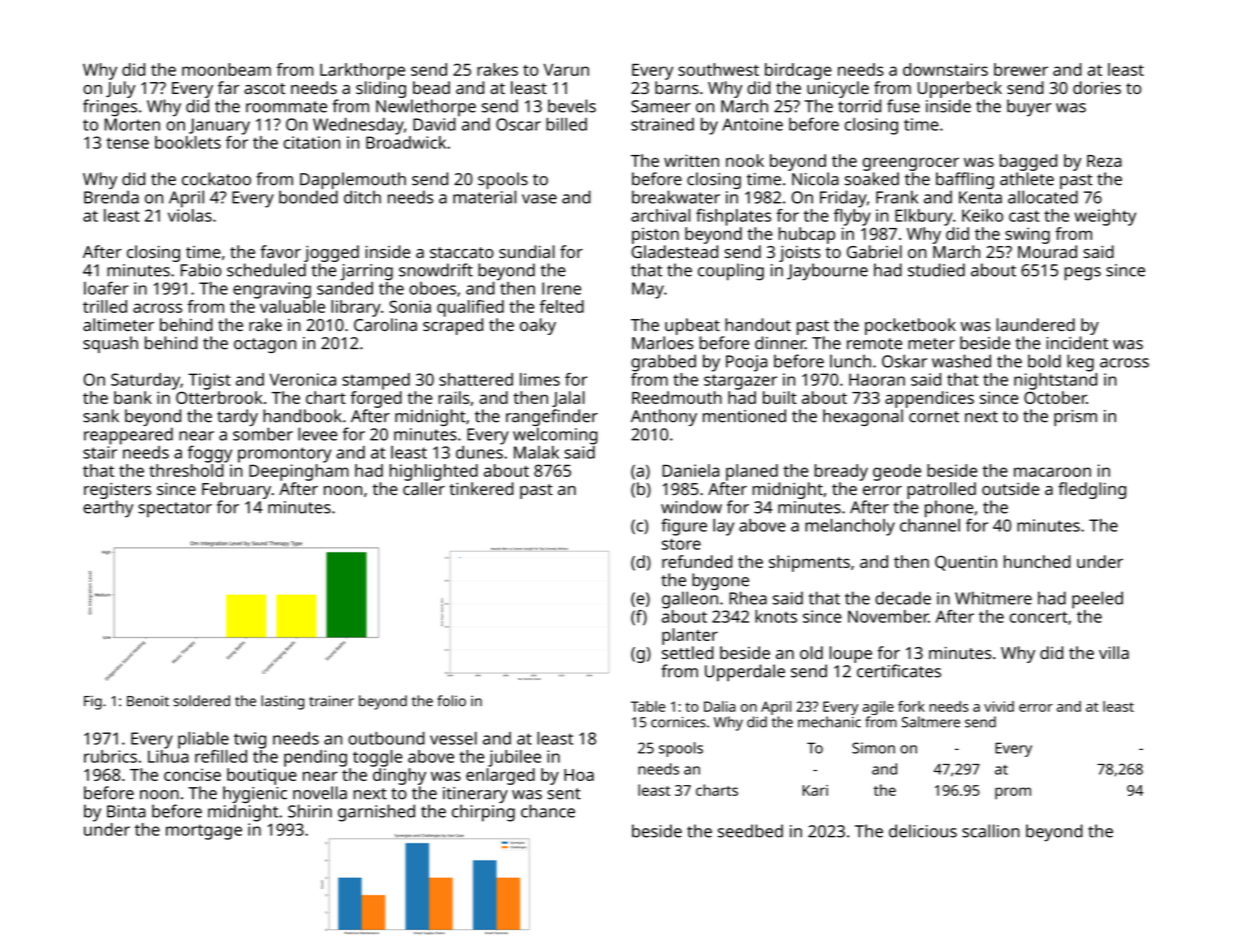  What do you see at coordinates (1037, 561) in the screenshot?
I see `hunched` at bounding box center [1037, 561].
